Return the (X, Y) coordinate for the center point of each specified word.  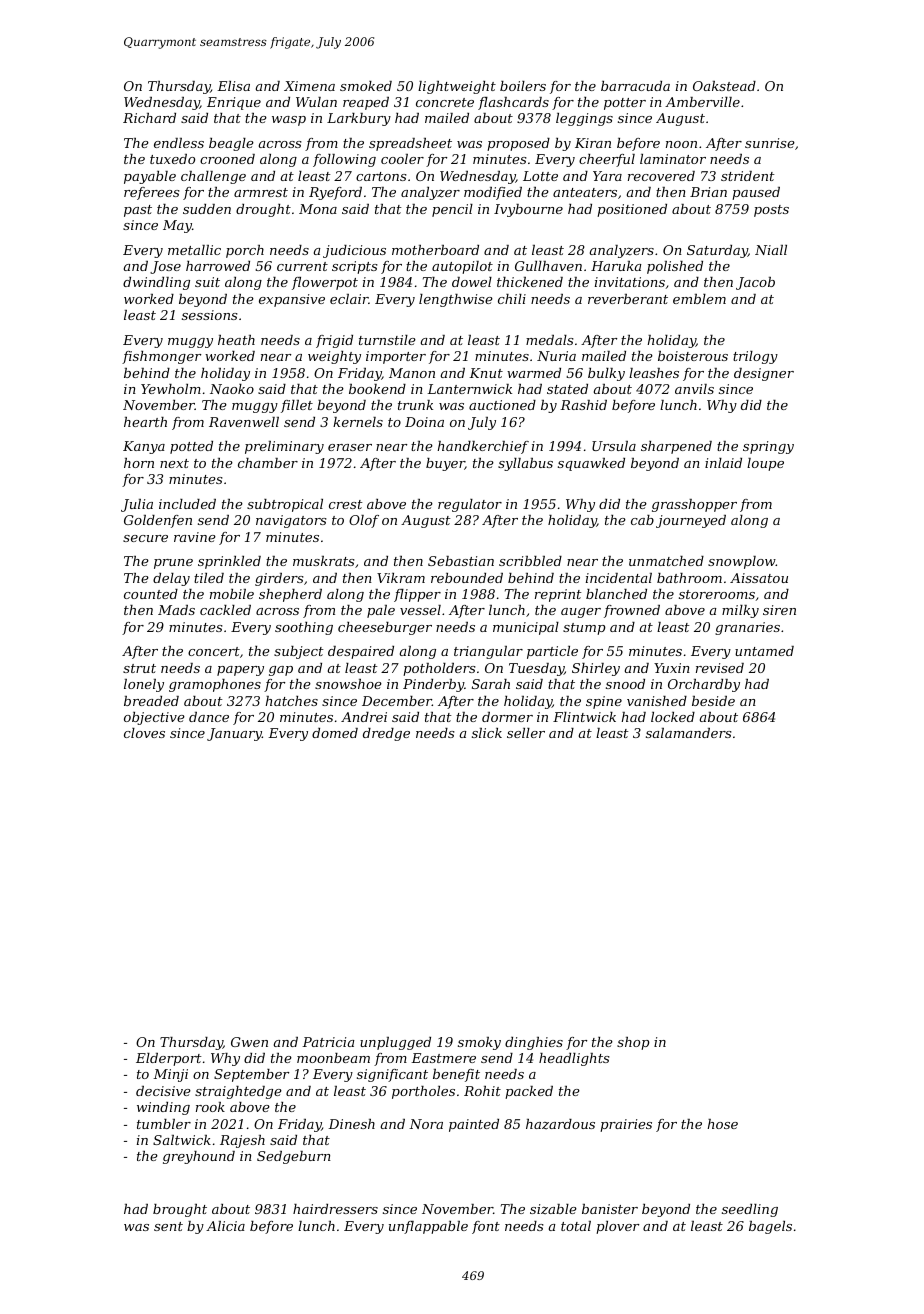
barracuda (635, 86)
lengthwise (456, 300)
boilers (523, 86)
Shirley (596, 669)
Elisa (233, 86)
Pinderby (433, 685)
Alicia (225, 1226)
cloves (144, 733)
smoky (479, 1043)
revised (720, 668)
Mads (176, 610)
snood (625, 684)
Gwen (249, 1042)
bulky (606, 374)
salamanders (689, 733)
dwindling (156, 283)
